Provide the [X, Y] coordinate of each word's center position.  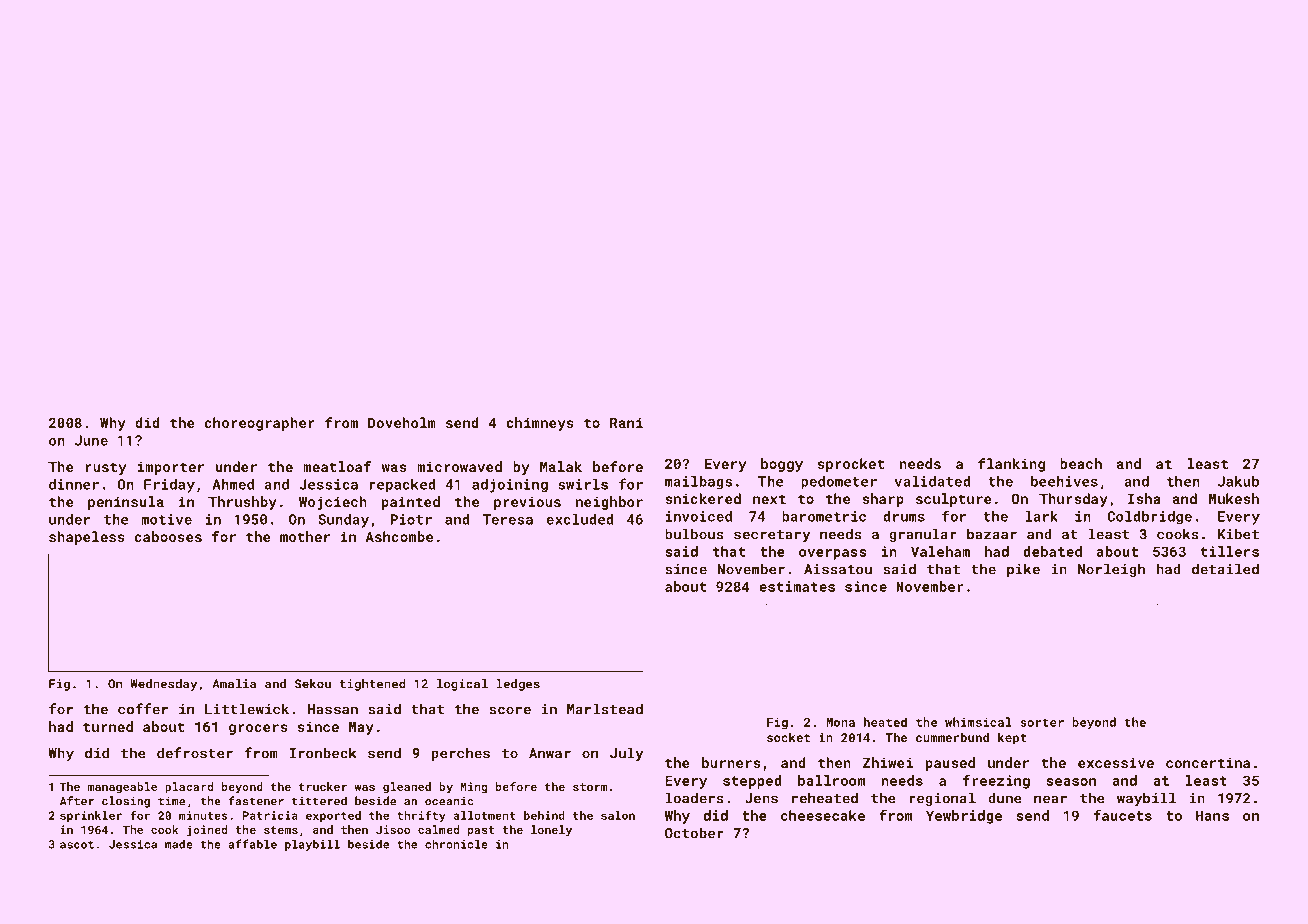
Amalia [234, 684]
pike [1023, 570]
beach [1081, 463]
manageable [122, 788]
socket [788, 737]
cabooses [168, 536]
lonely [551, 831]
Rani [626, 422]
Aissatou [838, 569]
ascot [77, 845]
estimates [797, 586]
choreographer [260, 424]
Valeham [940, 551]
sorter [1042, 722]
